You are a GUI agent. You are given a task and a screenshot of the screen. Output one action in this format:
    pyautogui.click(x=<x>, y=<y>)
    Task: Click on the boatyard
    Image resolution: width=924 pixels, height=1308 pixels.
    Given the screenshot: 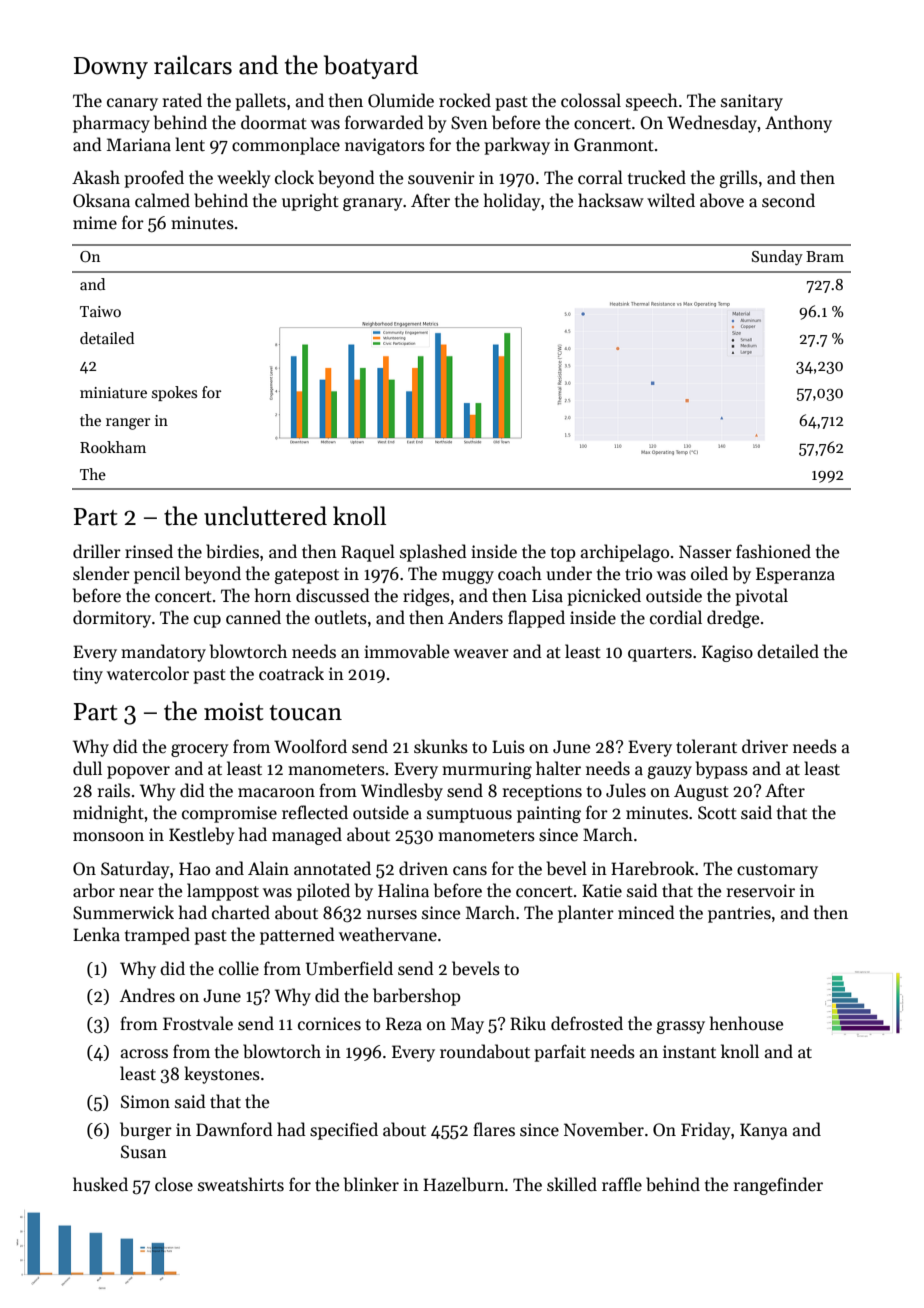 What is the action you would take?
    pyautogui.click(x=371, y=67)
